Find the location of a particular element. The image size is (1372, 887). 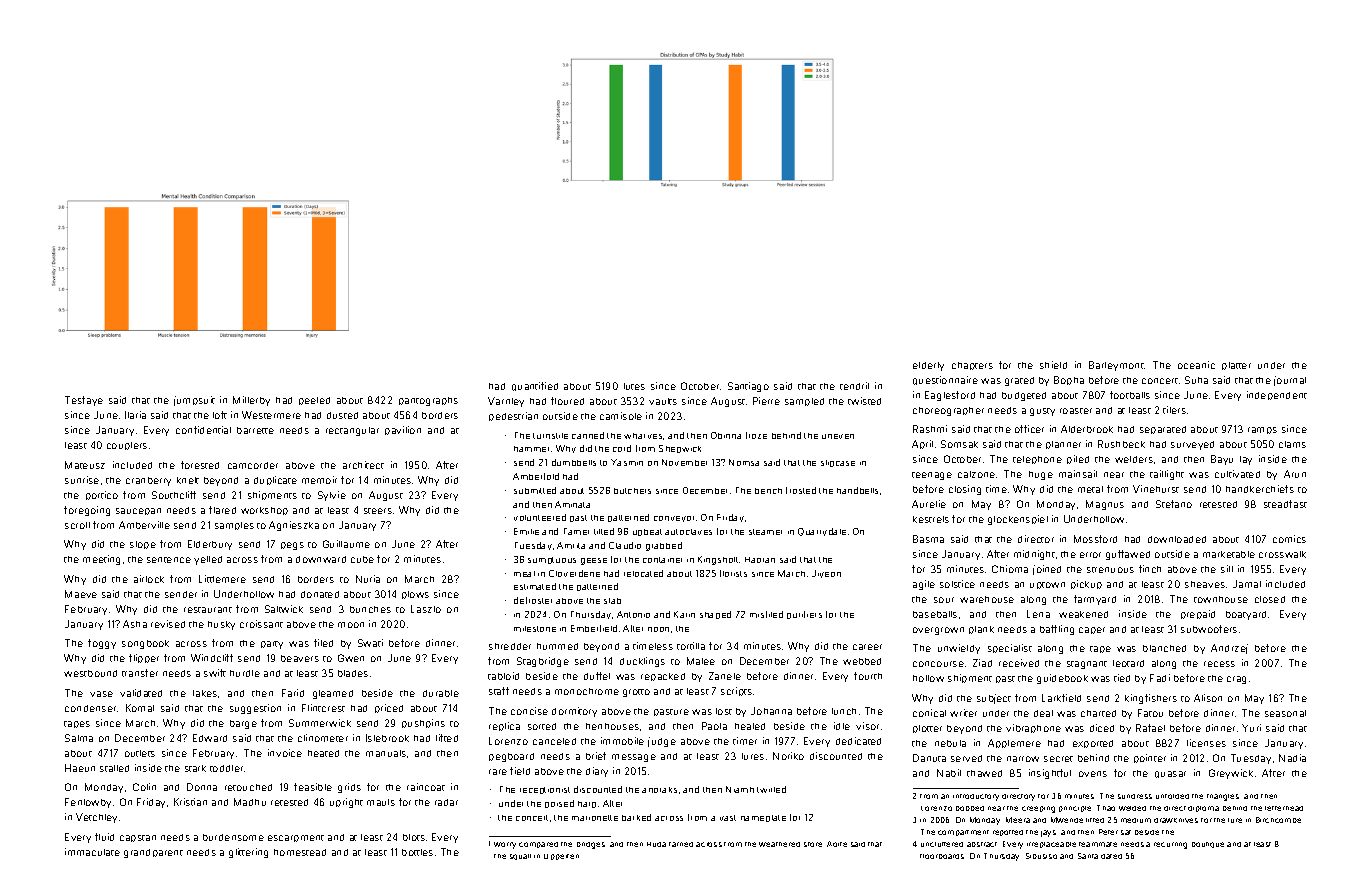

architect is located at coordinates (363, 465).
